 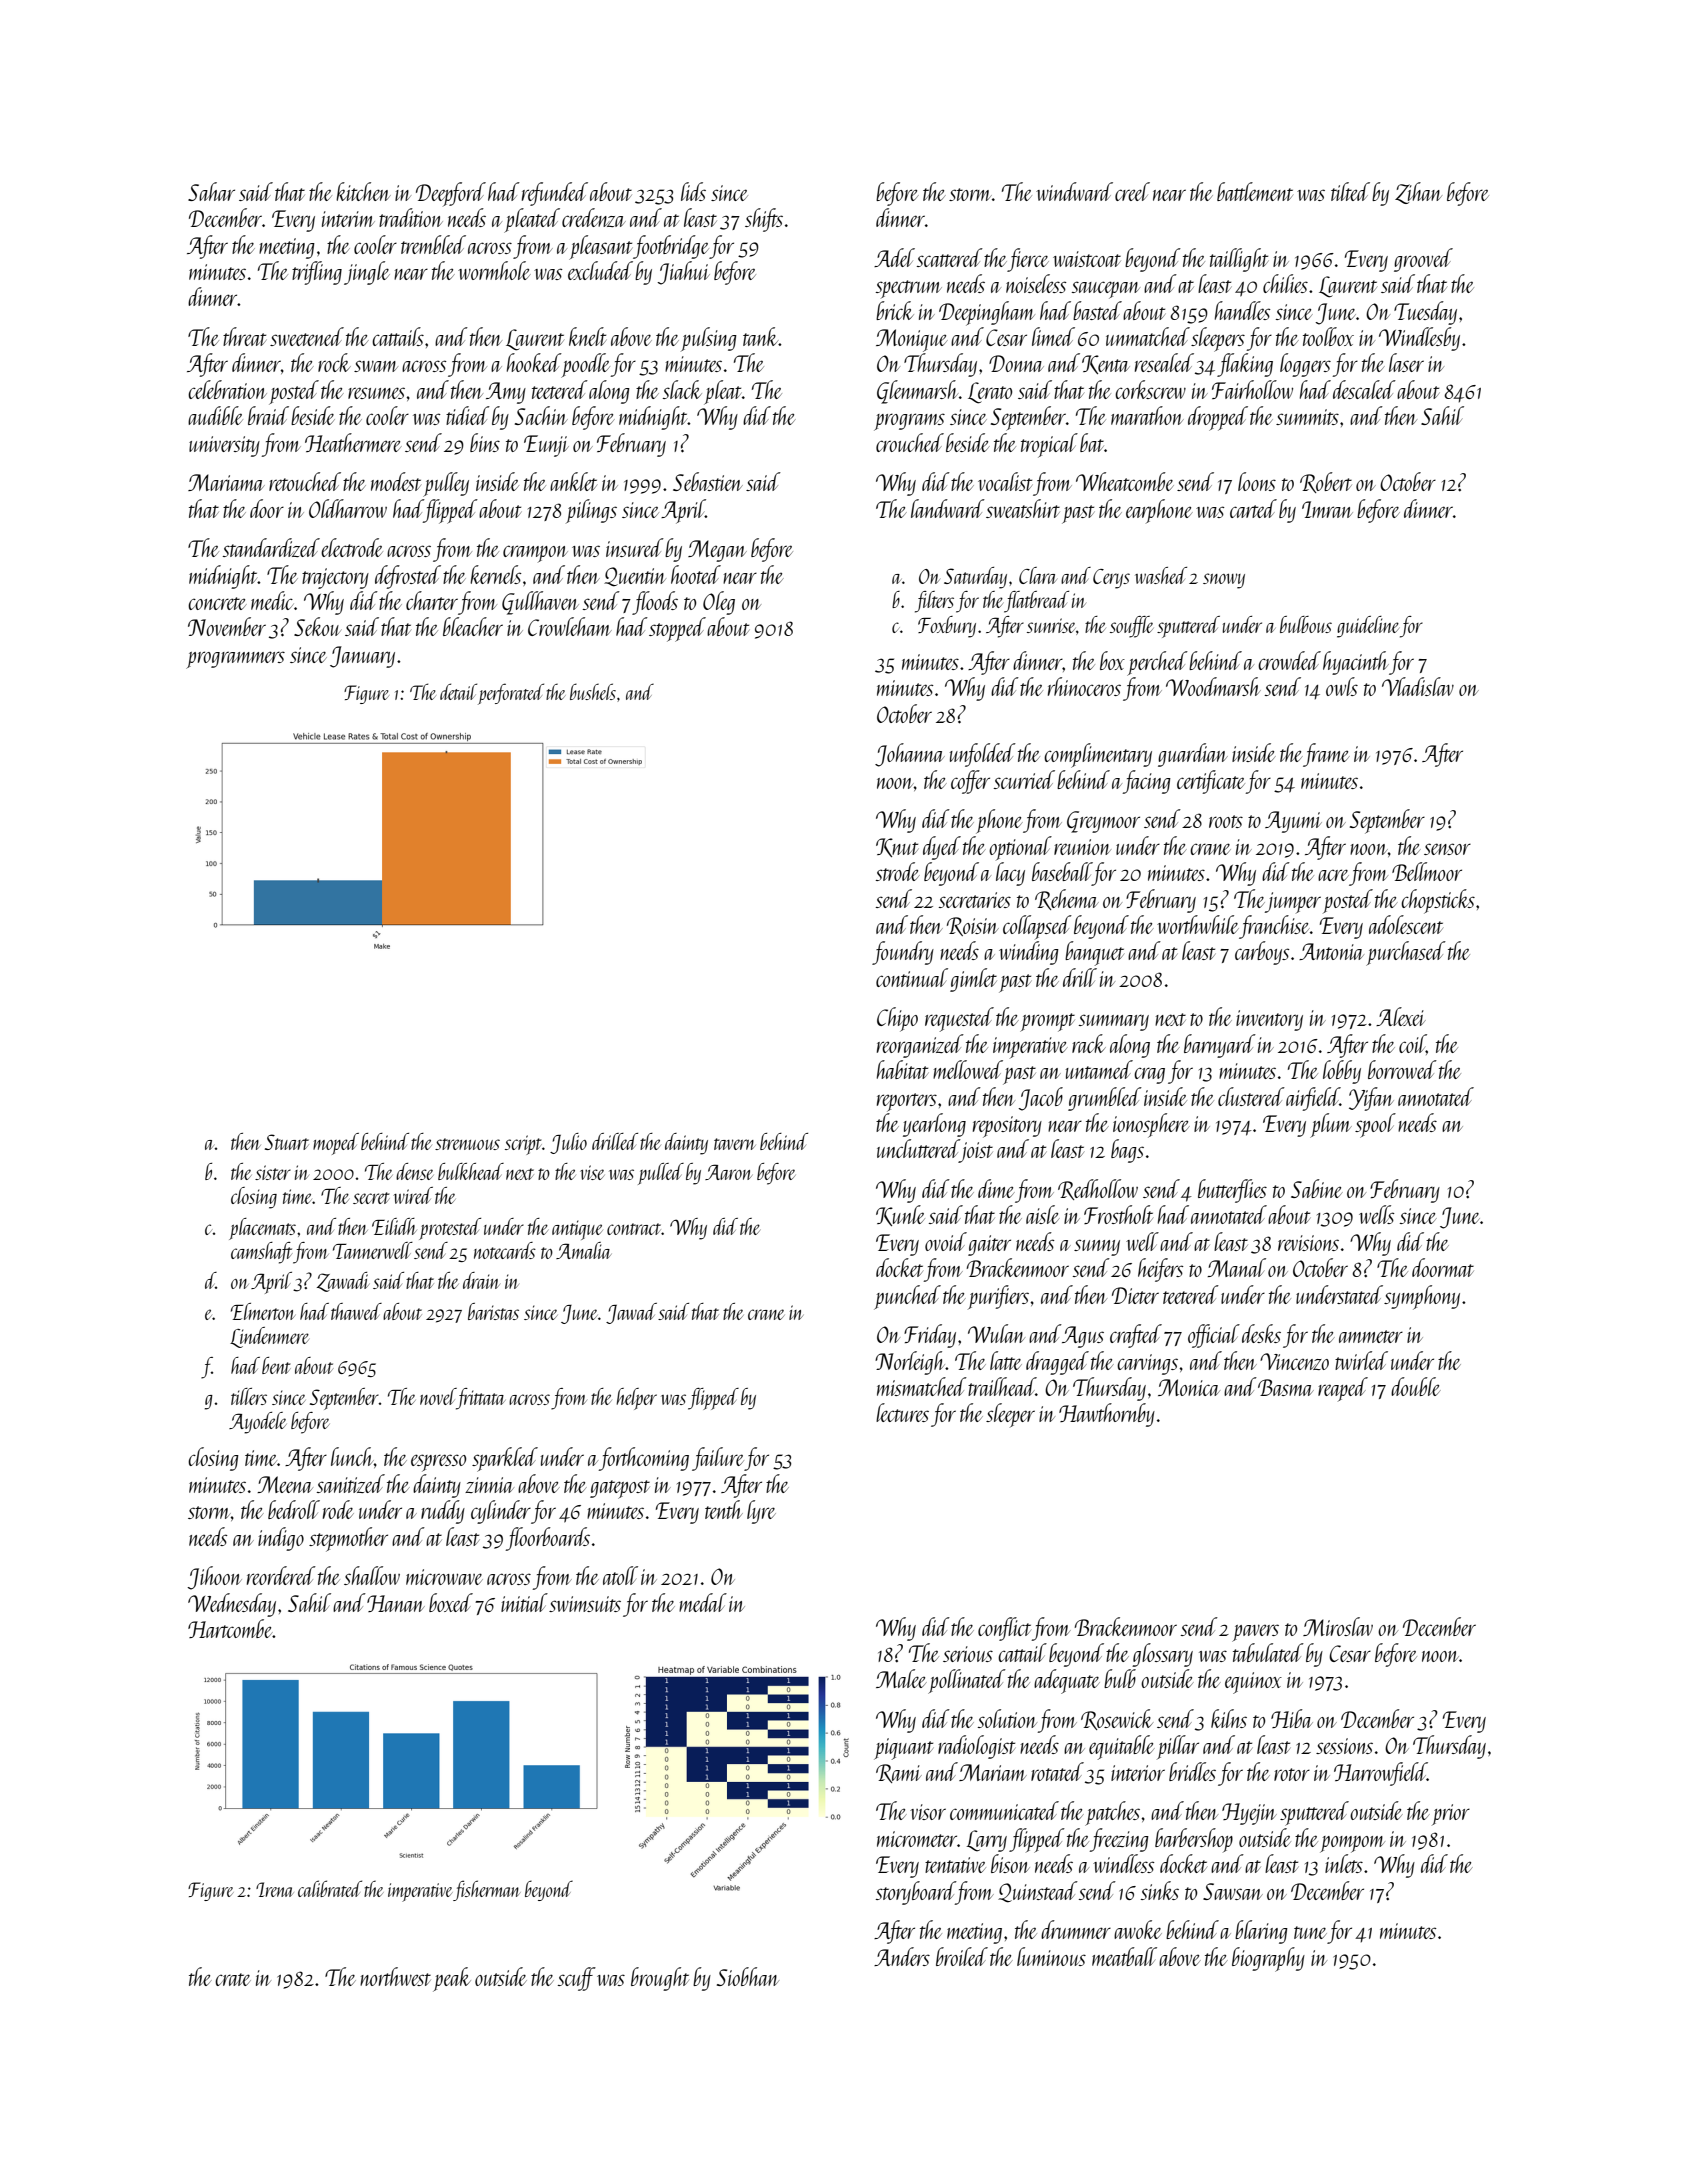 What do you see at coordinates (1418, 193) in the screenshot?
I see `Zihan` at bounding box center [1418, 193].
